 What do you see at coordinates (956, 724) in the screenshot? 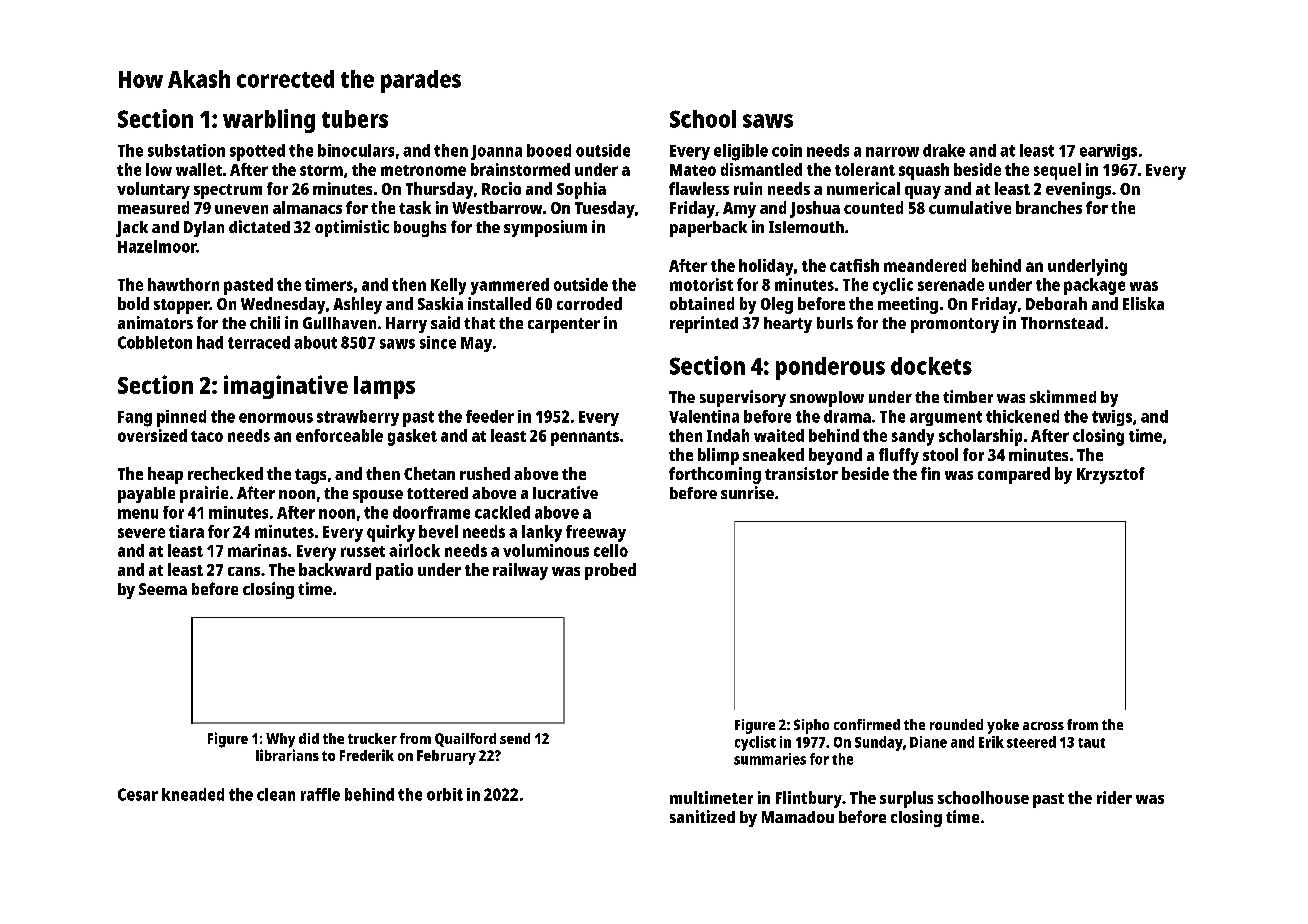
I see `rounded` at bounding box center [956, 724].
